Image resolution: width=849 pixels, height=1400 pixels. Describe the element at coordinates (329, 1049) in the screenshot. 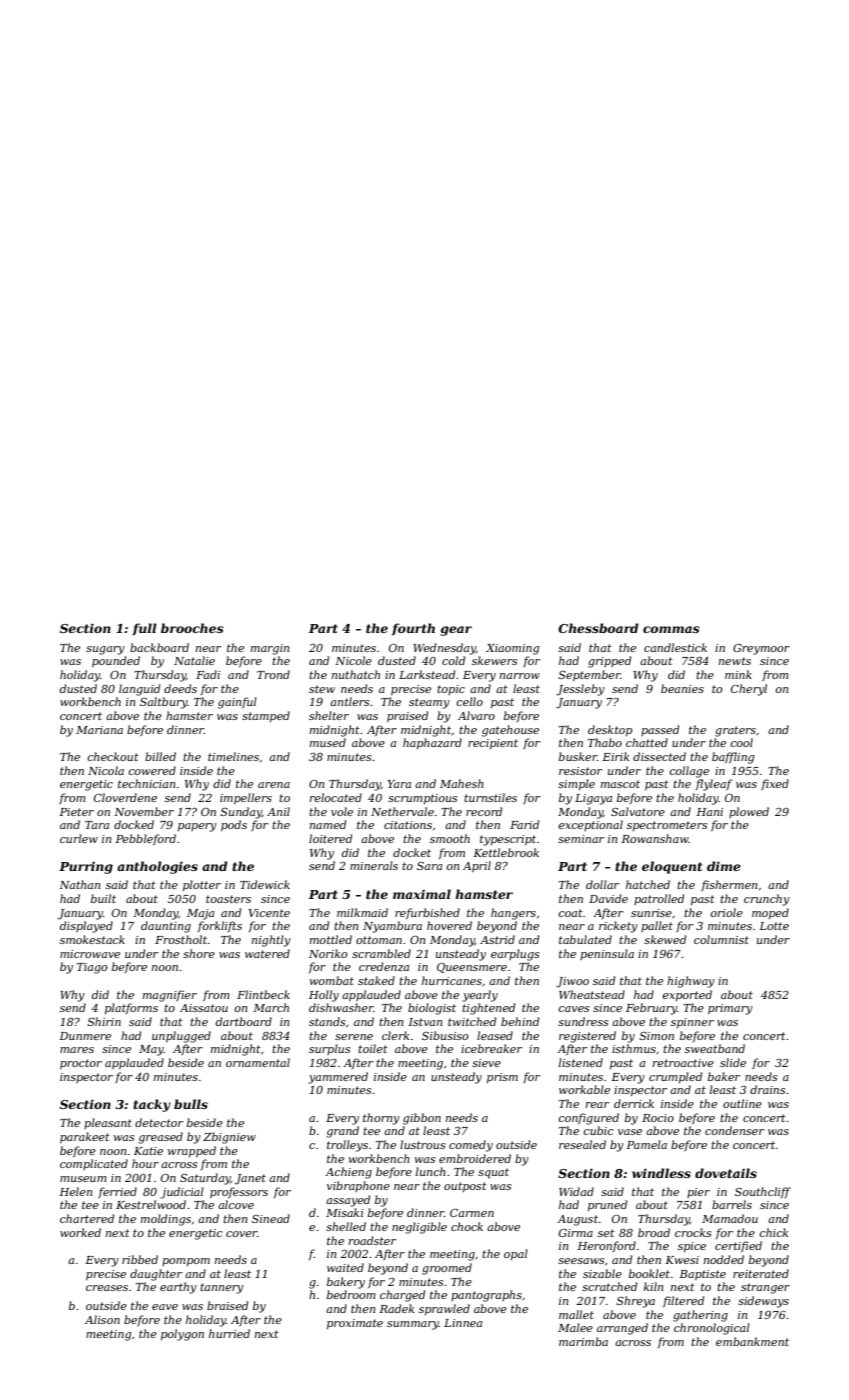

I see `surplus` at that location.
